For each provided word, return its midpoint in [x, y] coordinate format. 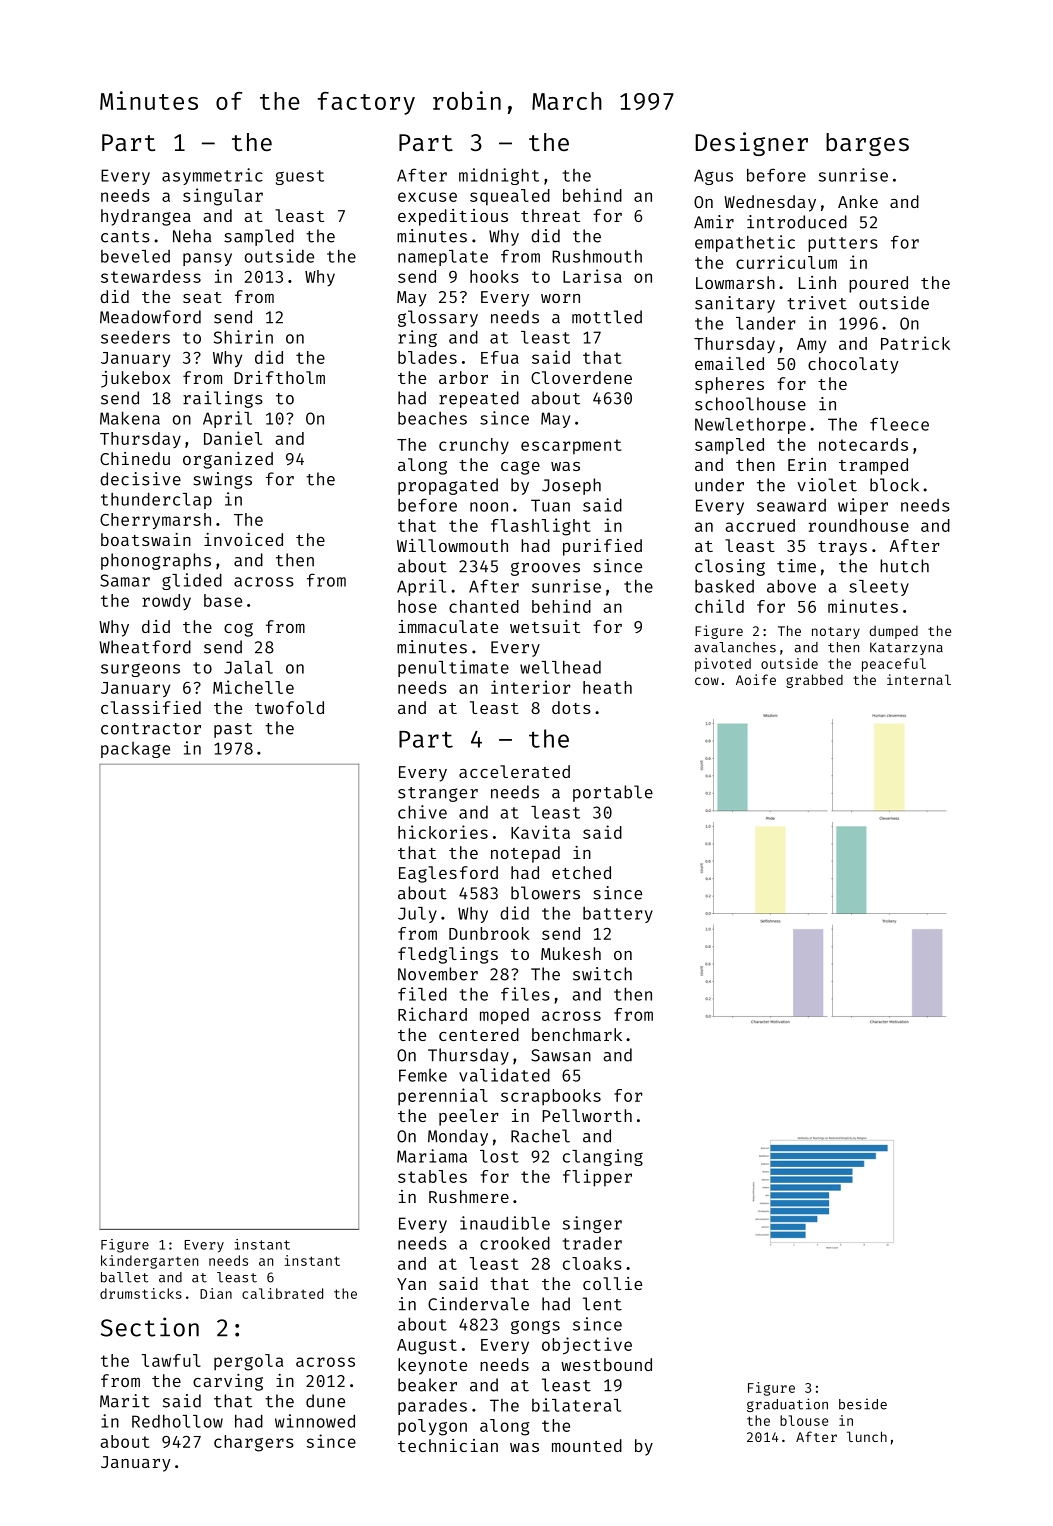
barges [867, 144]
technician [448, 1445]
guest [300, 177]
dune [325, 1401]
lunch [867, 1436]
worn [560, 298]
